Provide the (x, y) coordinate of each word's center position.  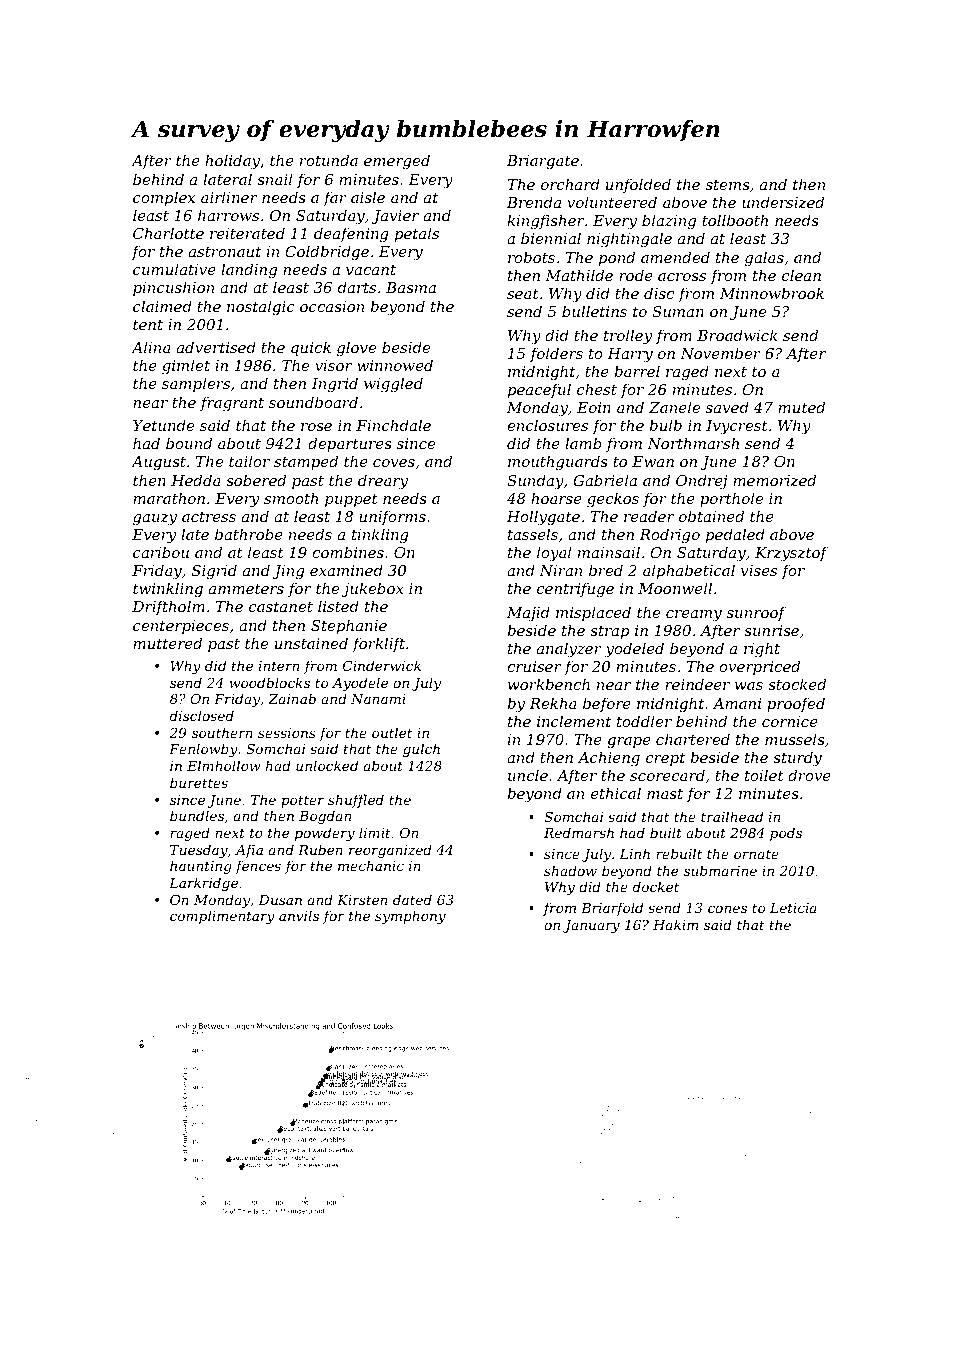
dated (412, 899)
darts (357, 287)
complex (164, 198)
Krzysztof (791, 554)
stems (728, 185)
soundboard (313, 402)
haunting (201, 867)
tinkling (380, 536)
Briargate (543, 162)
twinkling (168, 590)
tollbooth (735, 220)
